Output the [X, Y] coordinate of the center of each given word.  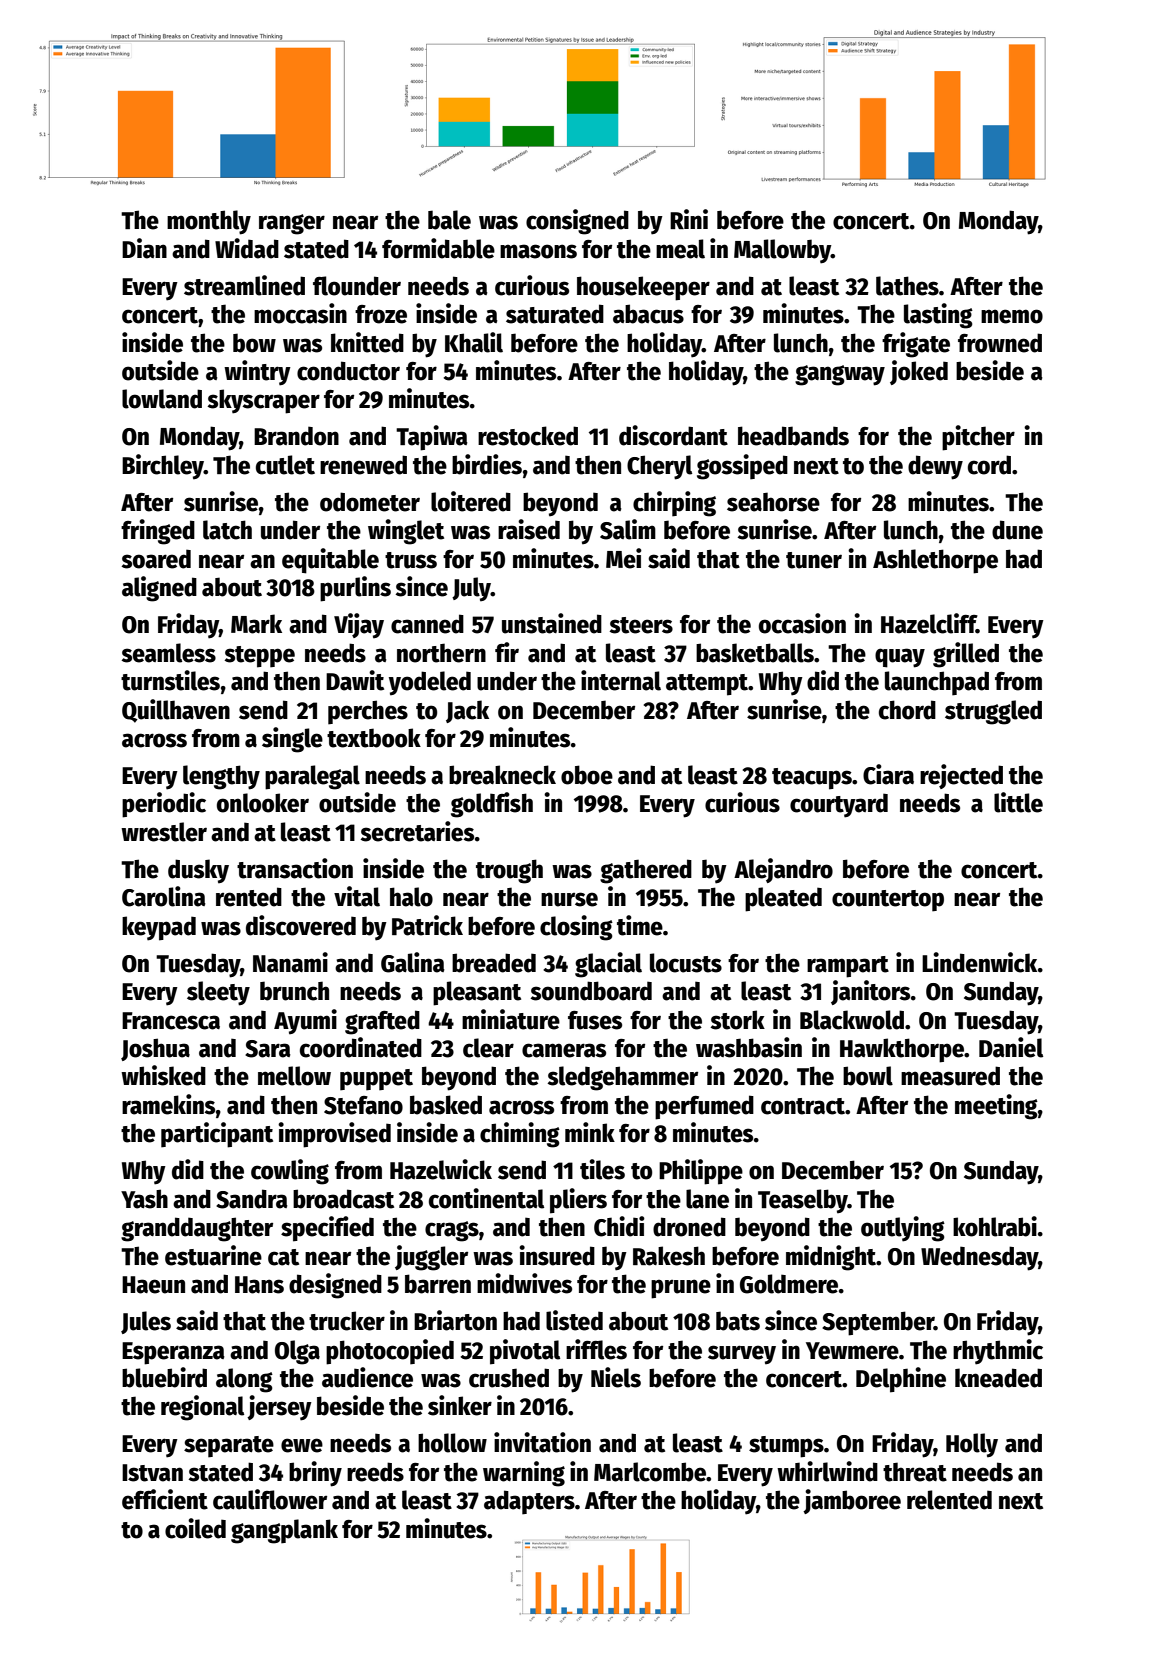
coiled [195, 1528]
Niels [616, 1377]
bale [449, 220]
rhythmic [998, 1352]
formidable [438, 248]
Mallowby [782, 251]
